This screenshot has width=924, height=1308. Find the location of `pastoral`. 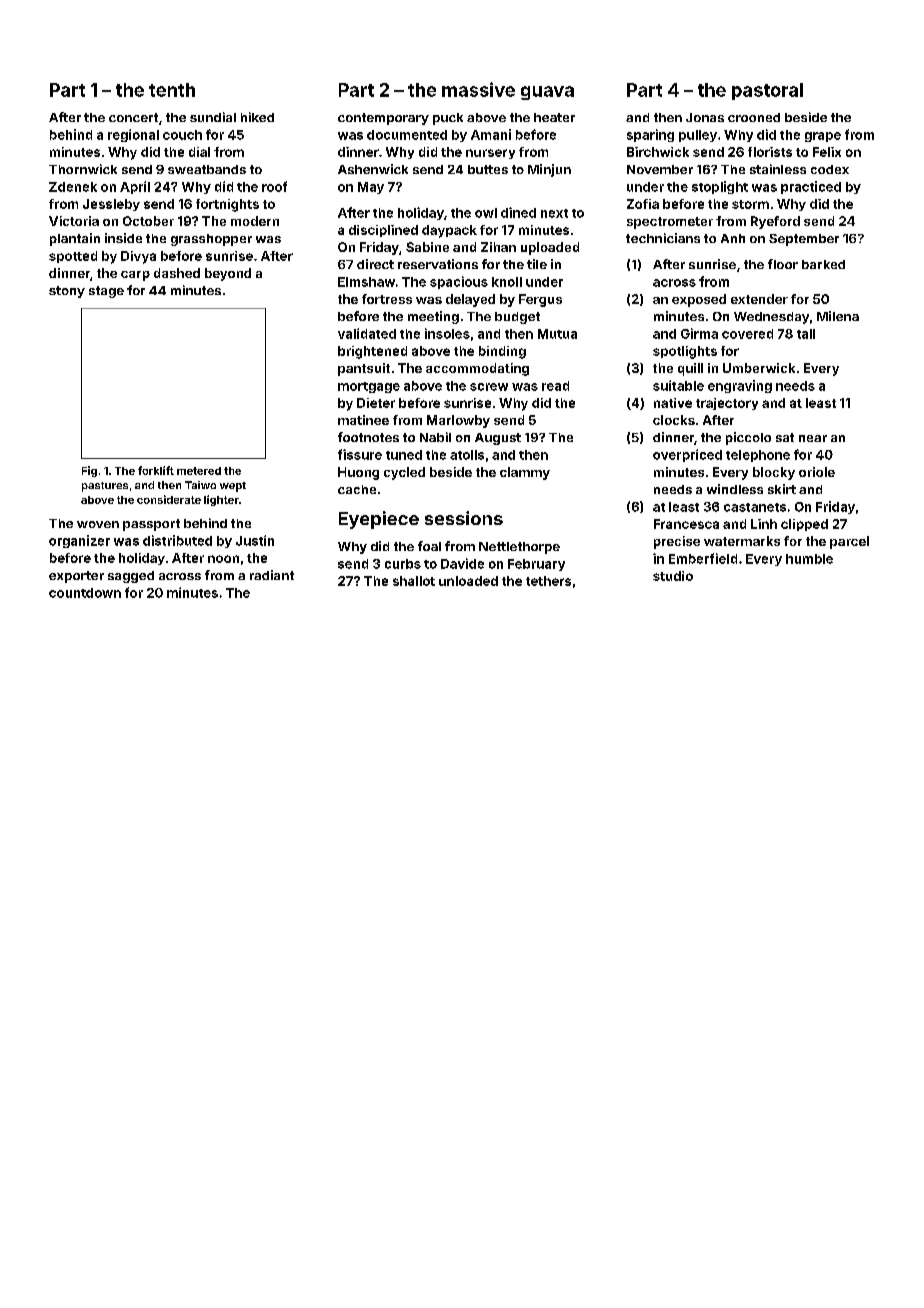

pastoral is located at coordinates (767, 91).
